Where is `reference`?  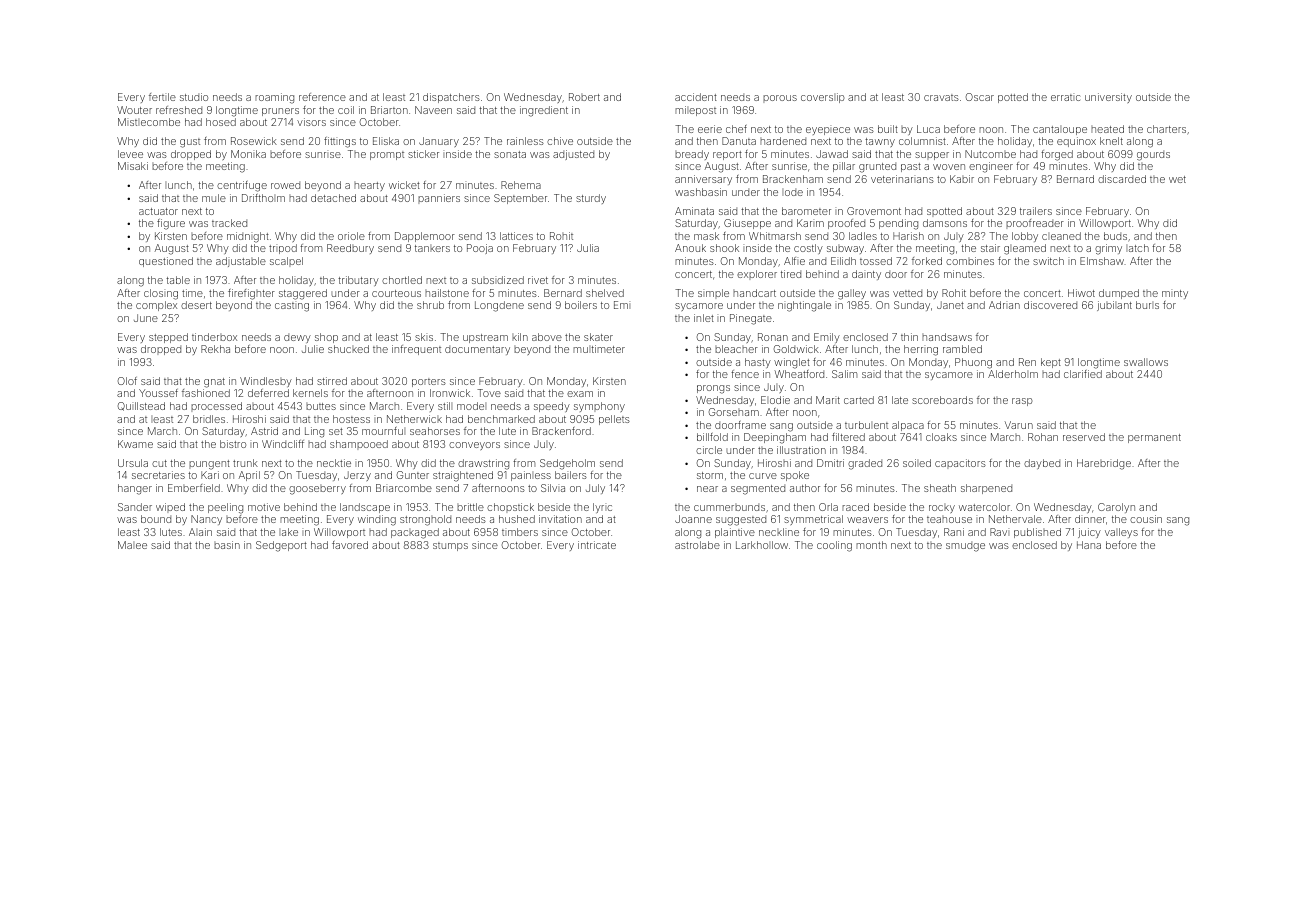 reference is located at coordinates (322, 97).
